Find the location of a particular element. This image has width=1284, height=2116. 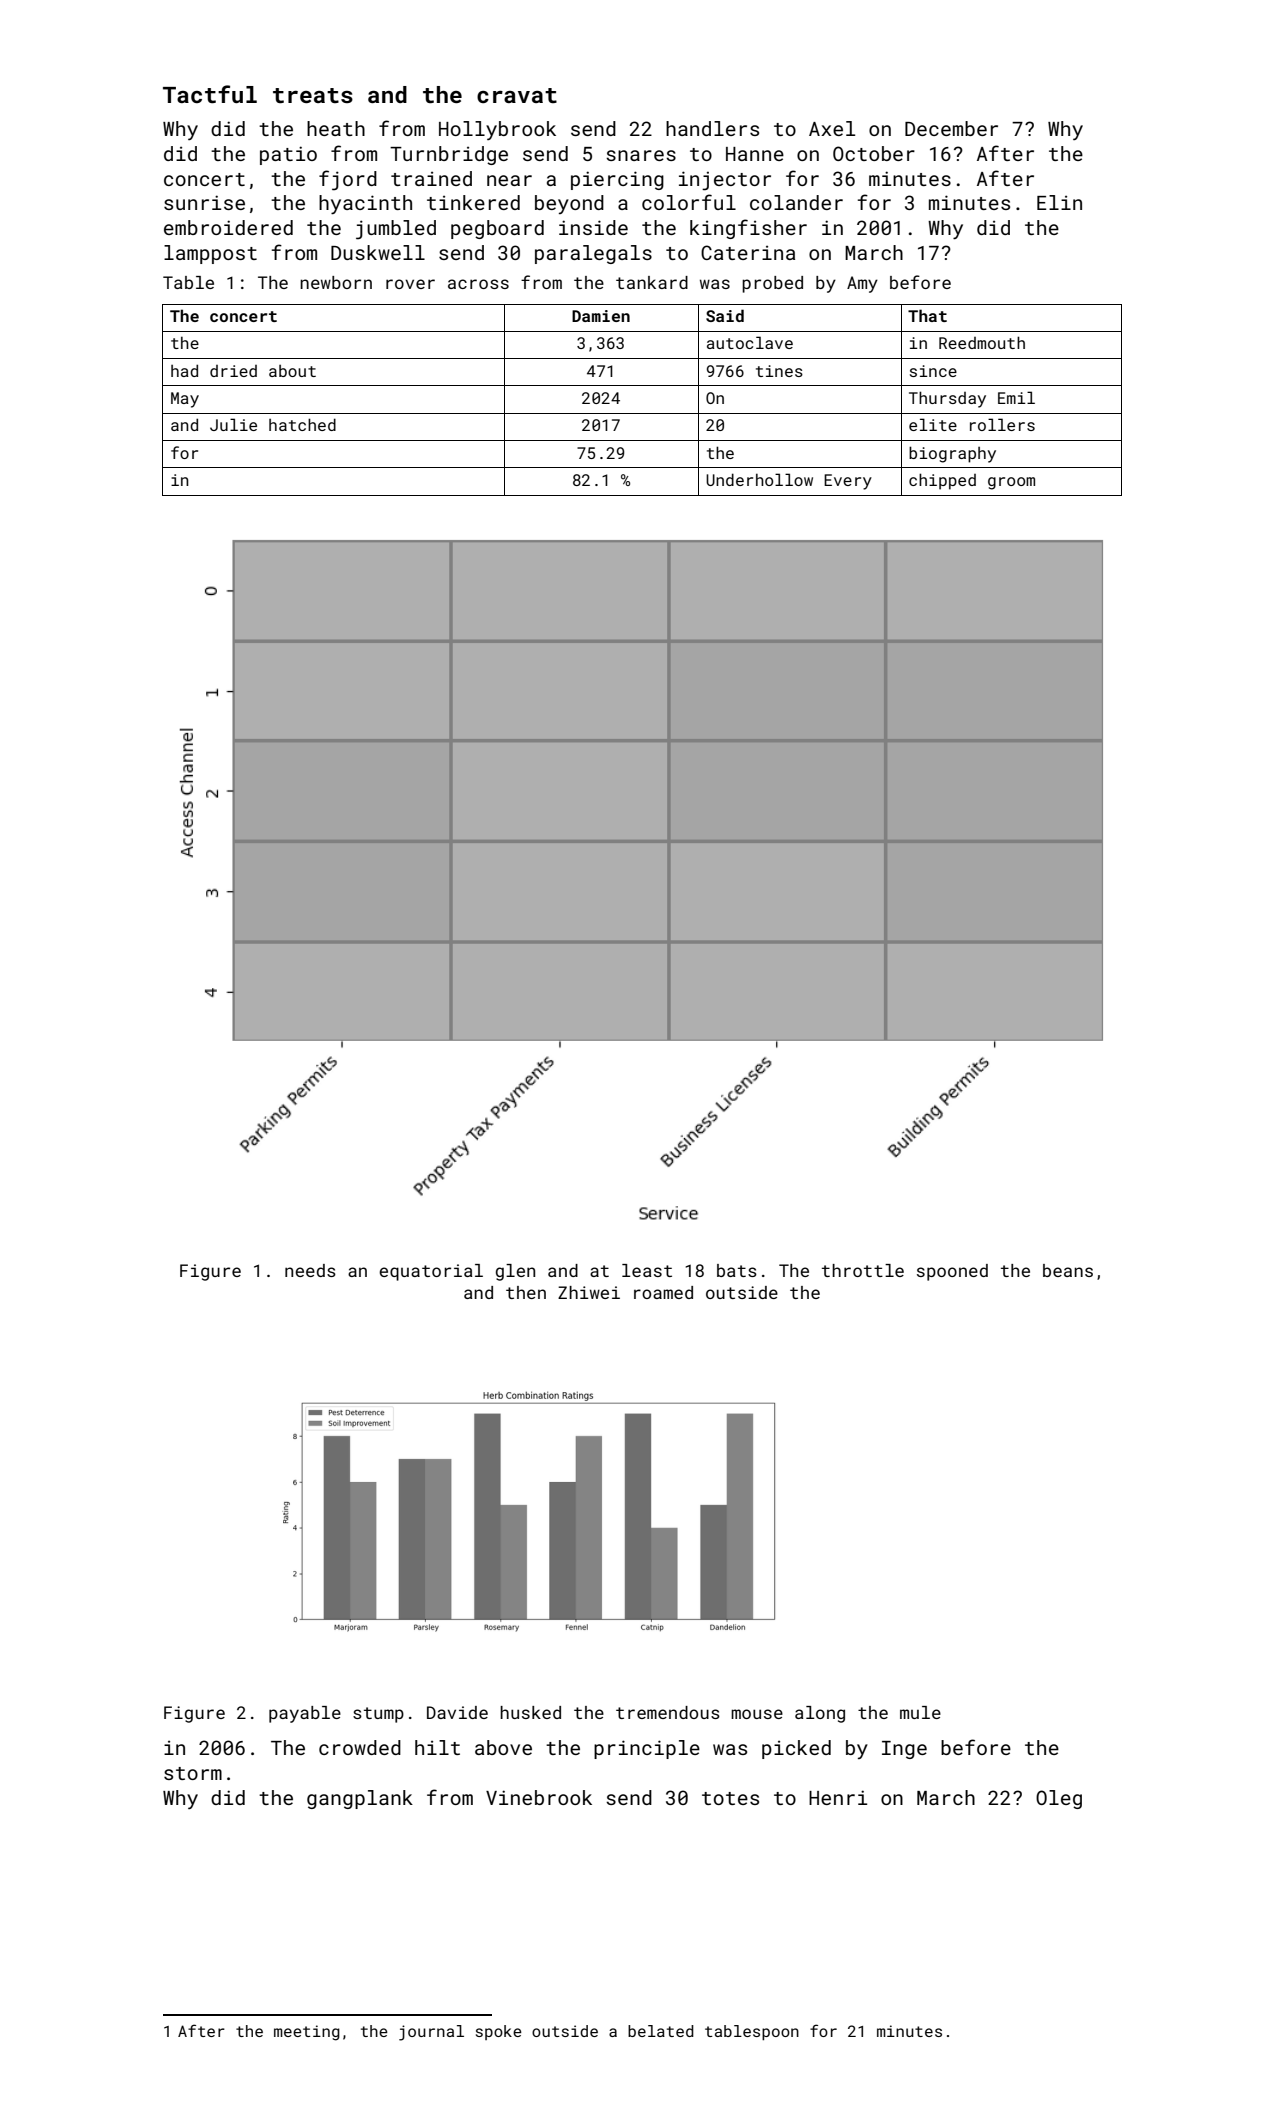

Damien is located at coordinates (601, 316).
